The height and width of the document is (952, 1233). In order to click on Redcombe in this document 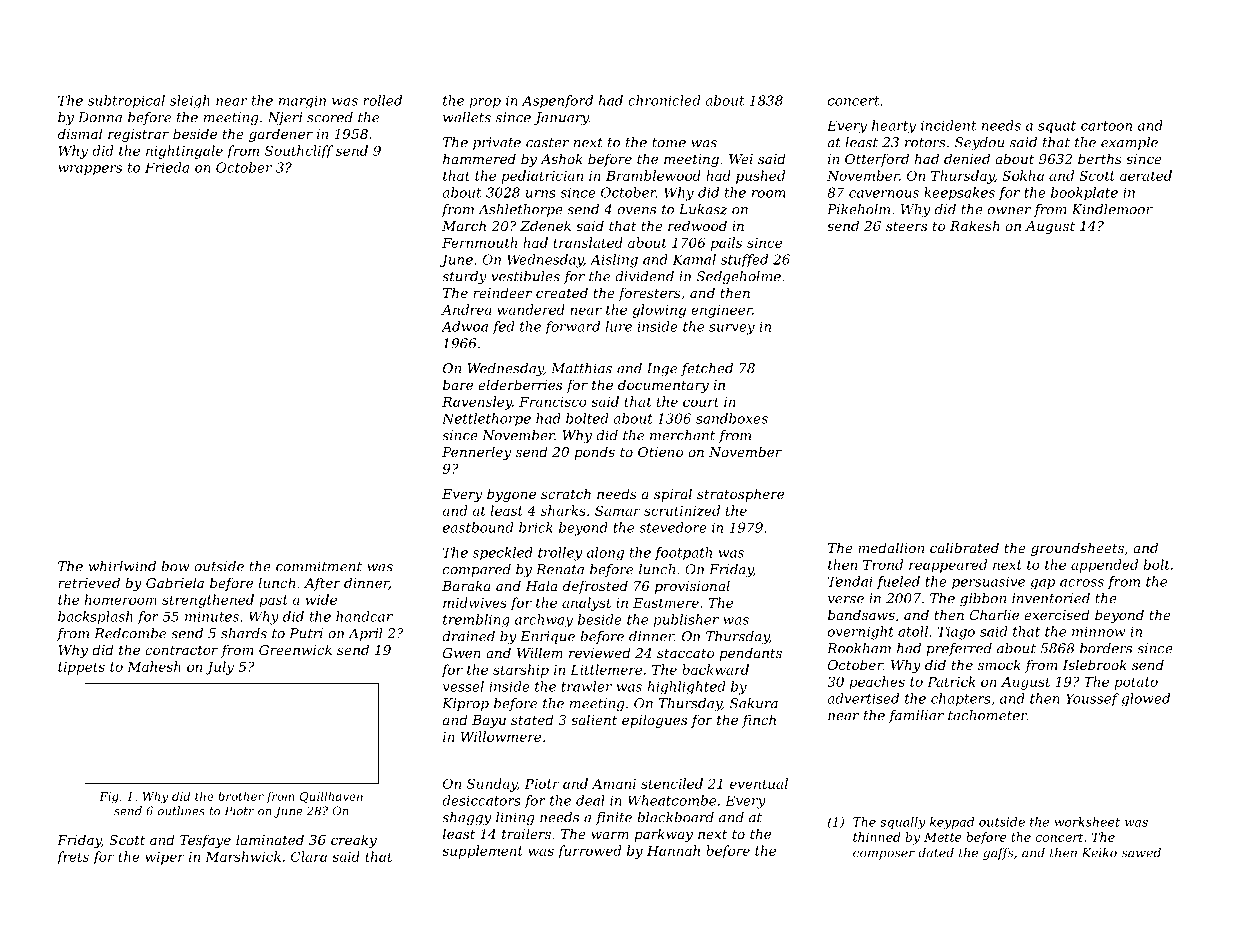, I will do `click(130, 633)`.
